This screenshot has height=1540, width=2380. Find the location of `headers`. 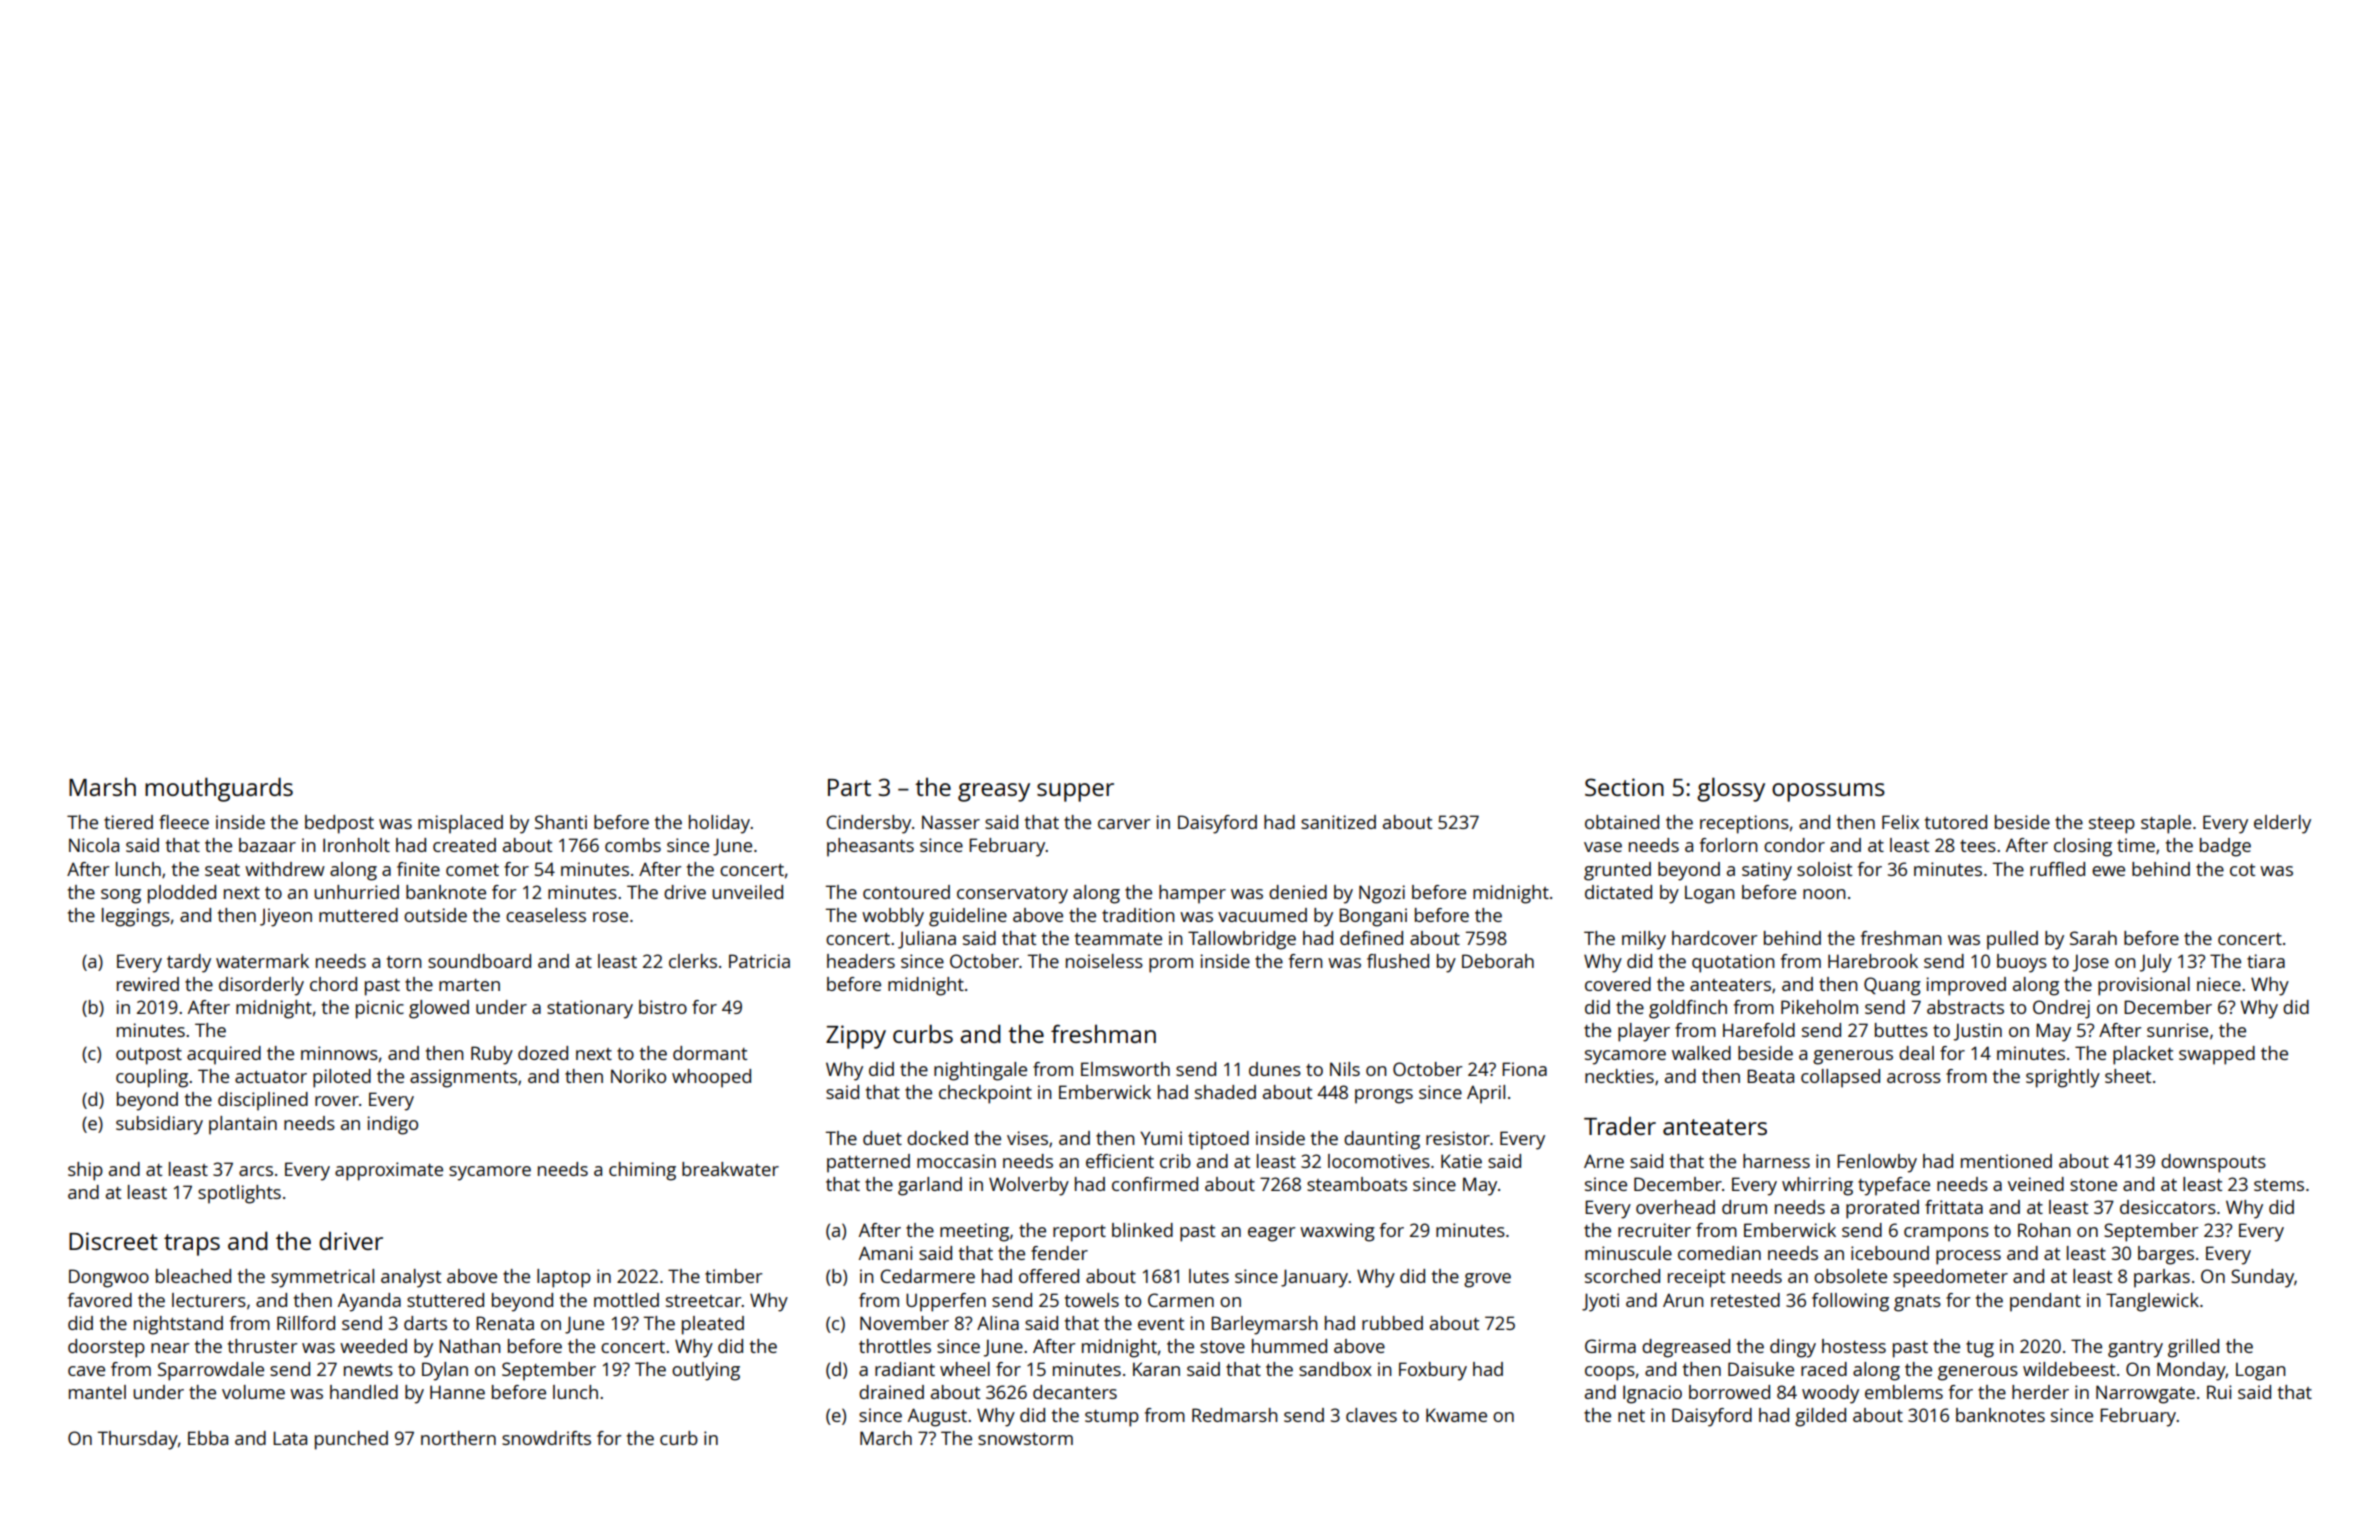

headers is located at coordinates (861, 961).
